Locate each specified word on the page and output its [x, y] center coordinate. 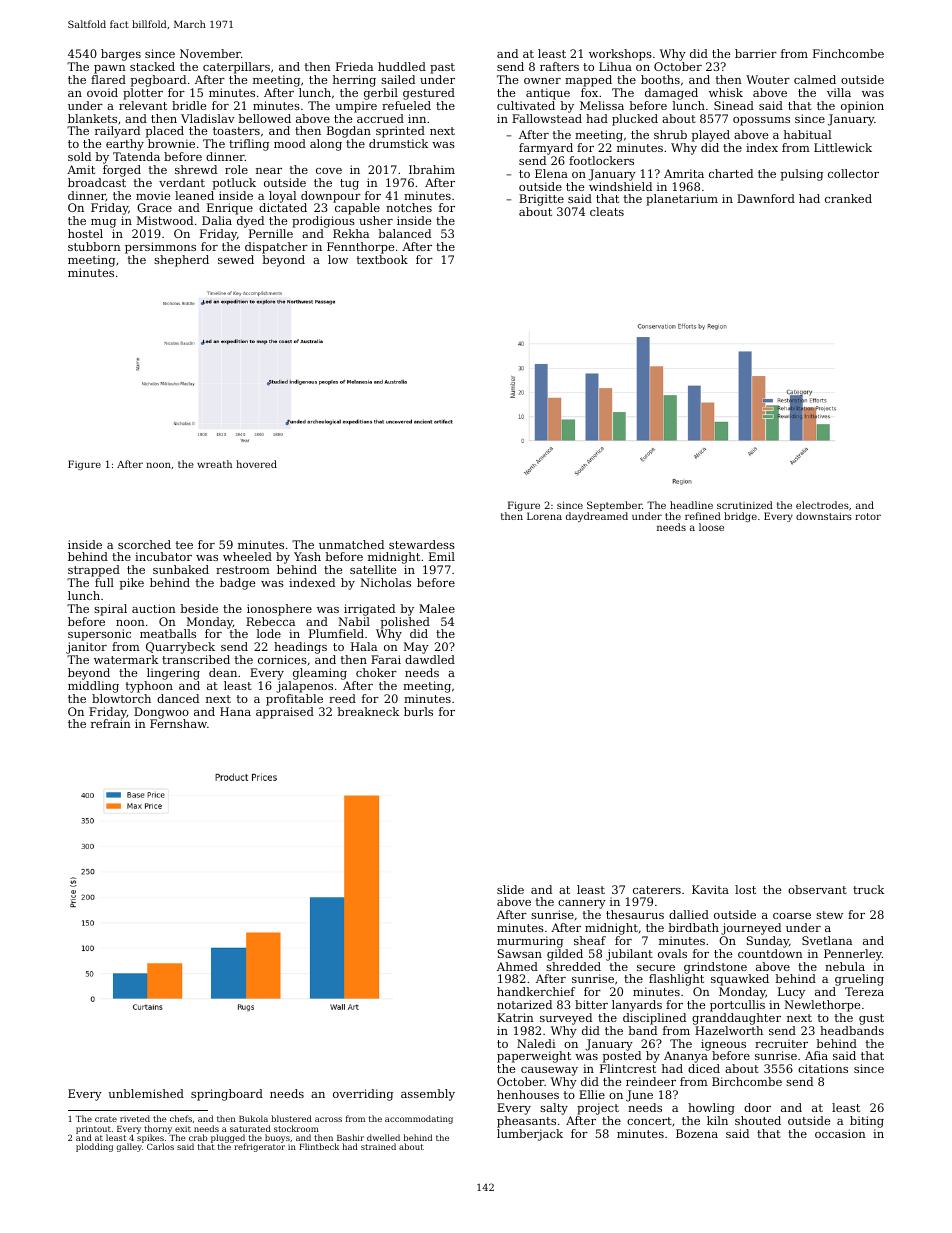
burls [418, 711]
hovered [256, 464]
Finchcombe [848, 53]
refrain [111, 723]
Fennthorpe [360, 248]
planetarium [682, 200]
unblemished [146, 1093]
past [442, 68]
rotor [868, 516]
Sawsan [520, 953]
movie [153, 195]
